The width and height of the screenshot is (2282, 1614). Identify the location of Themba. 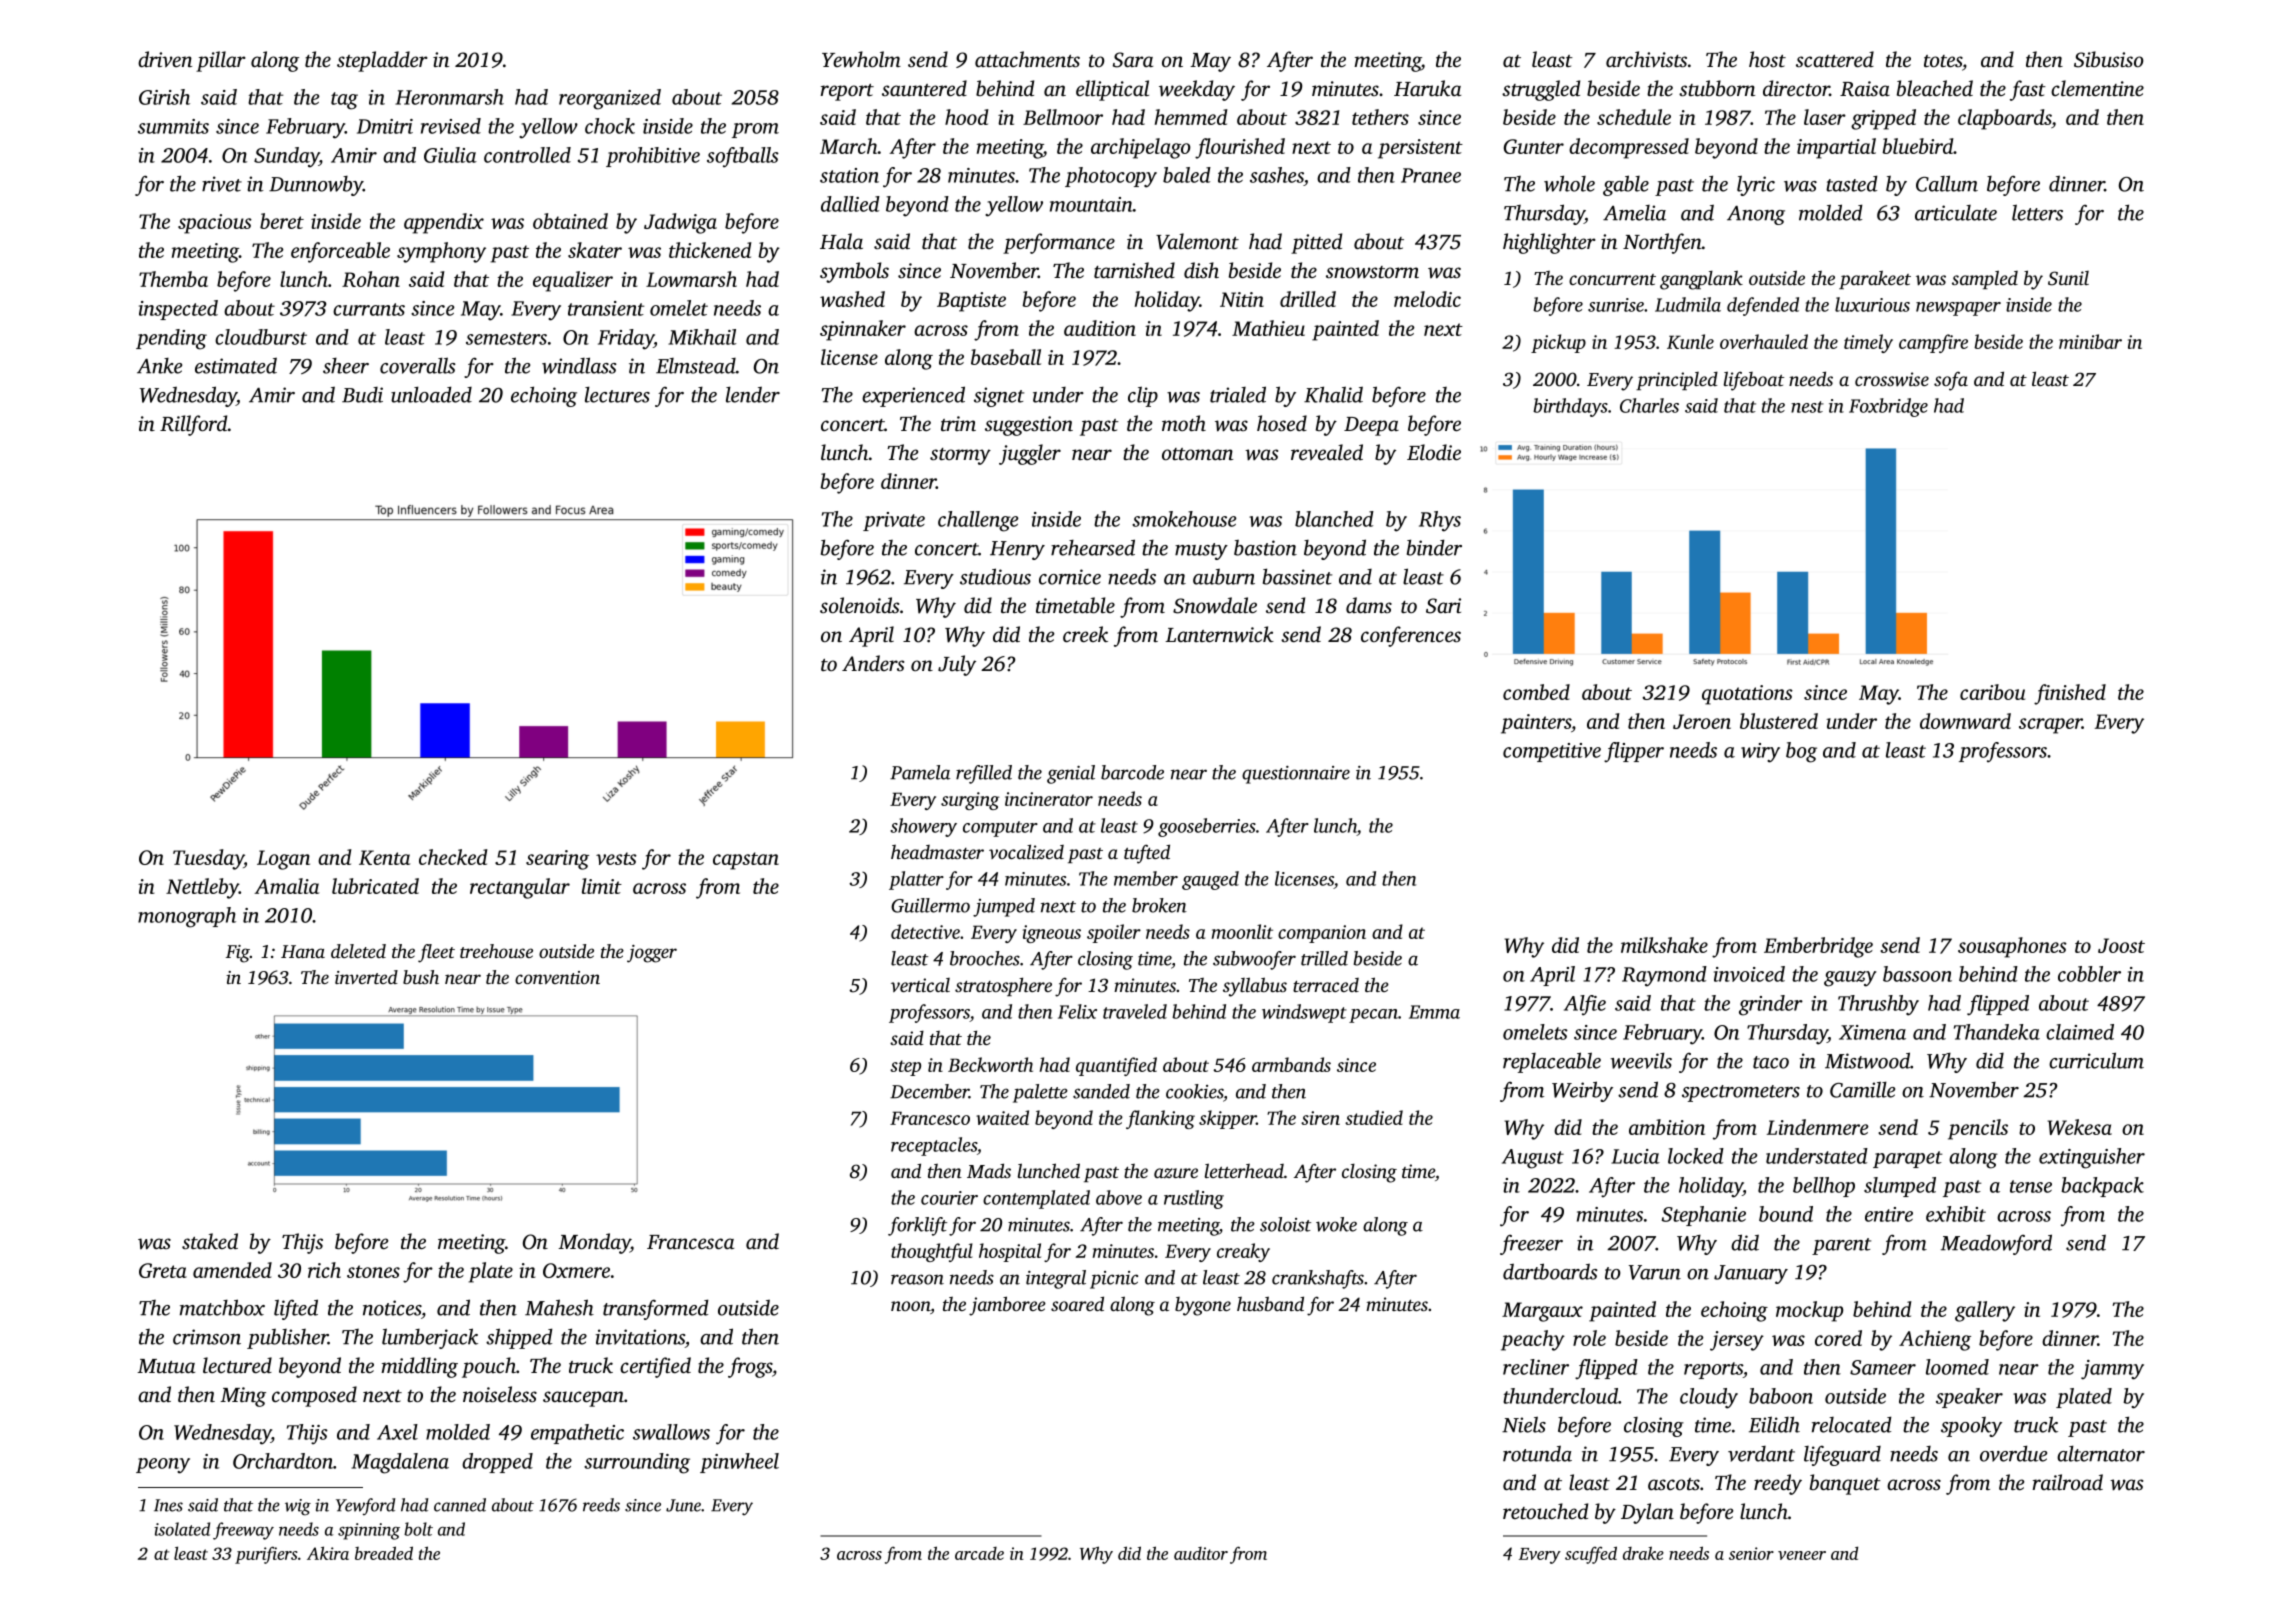
(173, 279).
